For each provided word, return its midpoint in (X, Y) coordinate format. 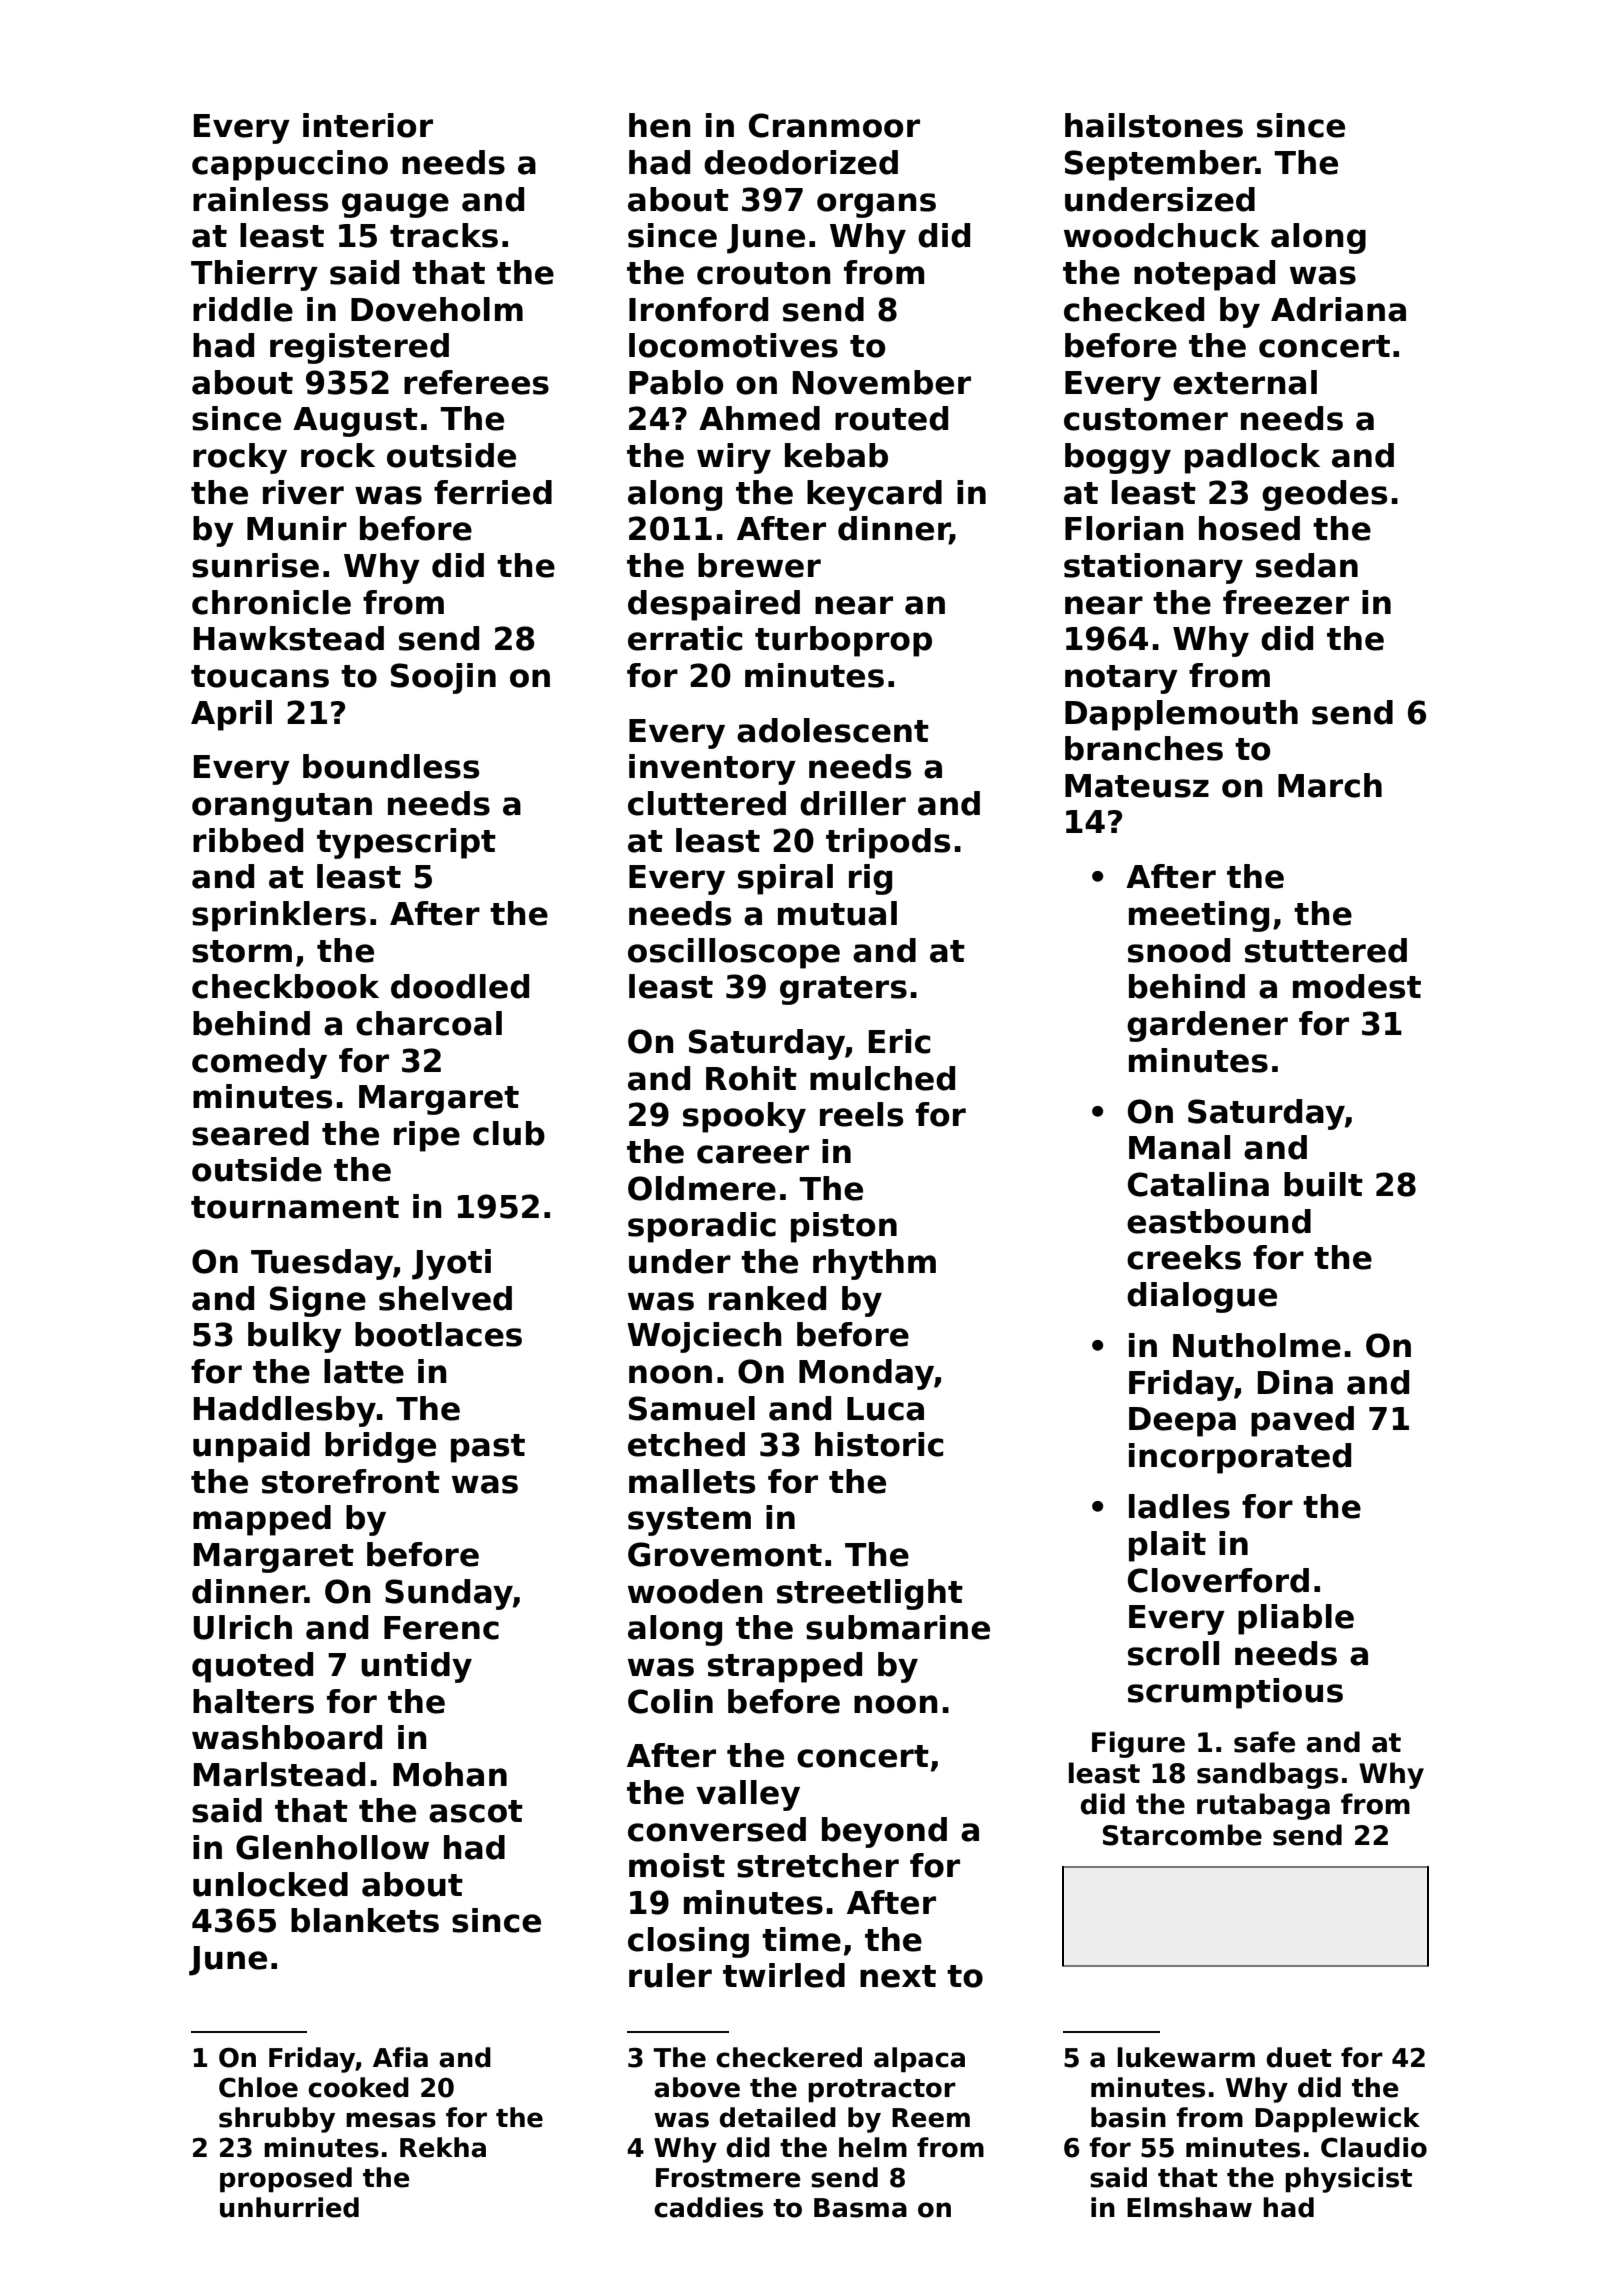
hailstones (1154, 125)
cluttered (707, 803)
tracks (444, 235)
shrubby (277, 2120)
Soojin (443, 678)
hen (660, 125)
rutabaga (1263, 1806)
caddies (708, 2207)
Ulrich (243, 1627)
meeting (1199, 916)
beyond (884, 1832)
